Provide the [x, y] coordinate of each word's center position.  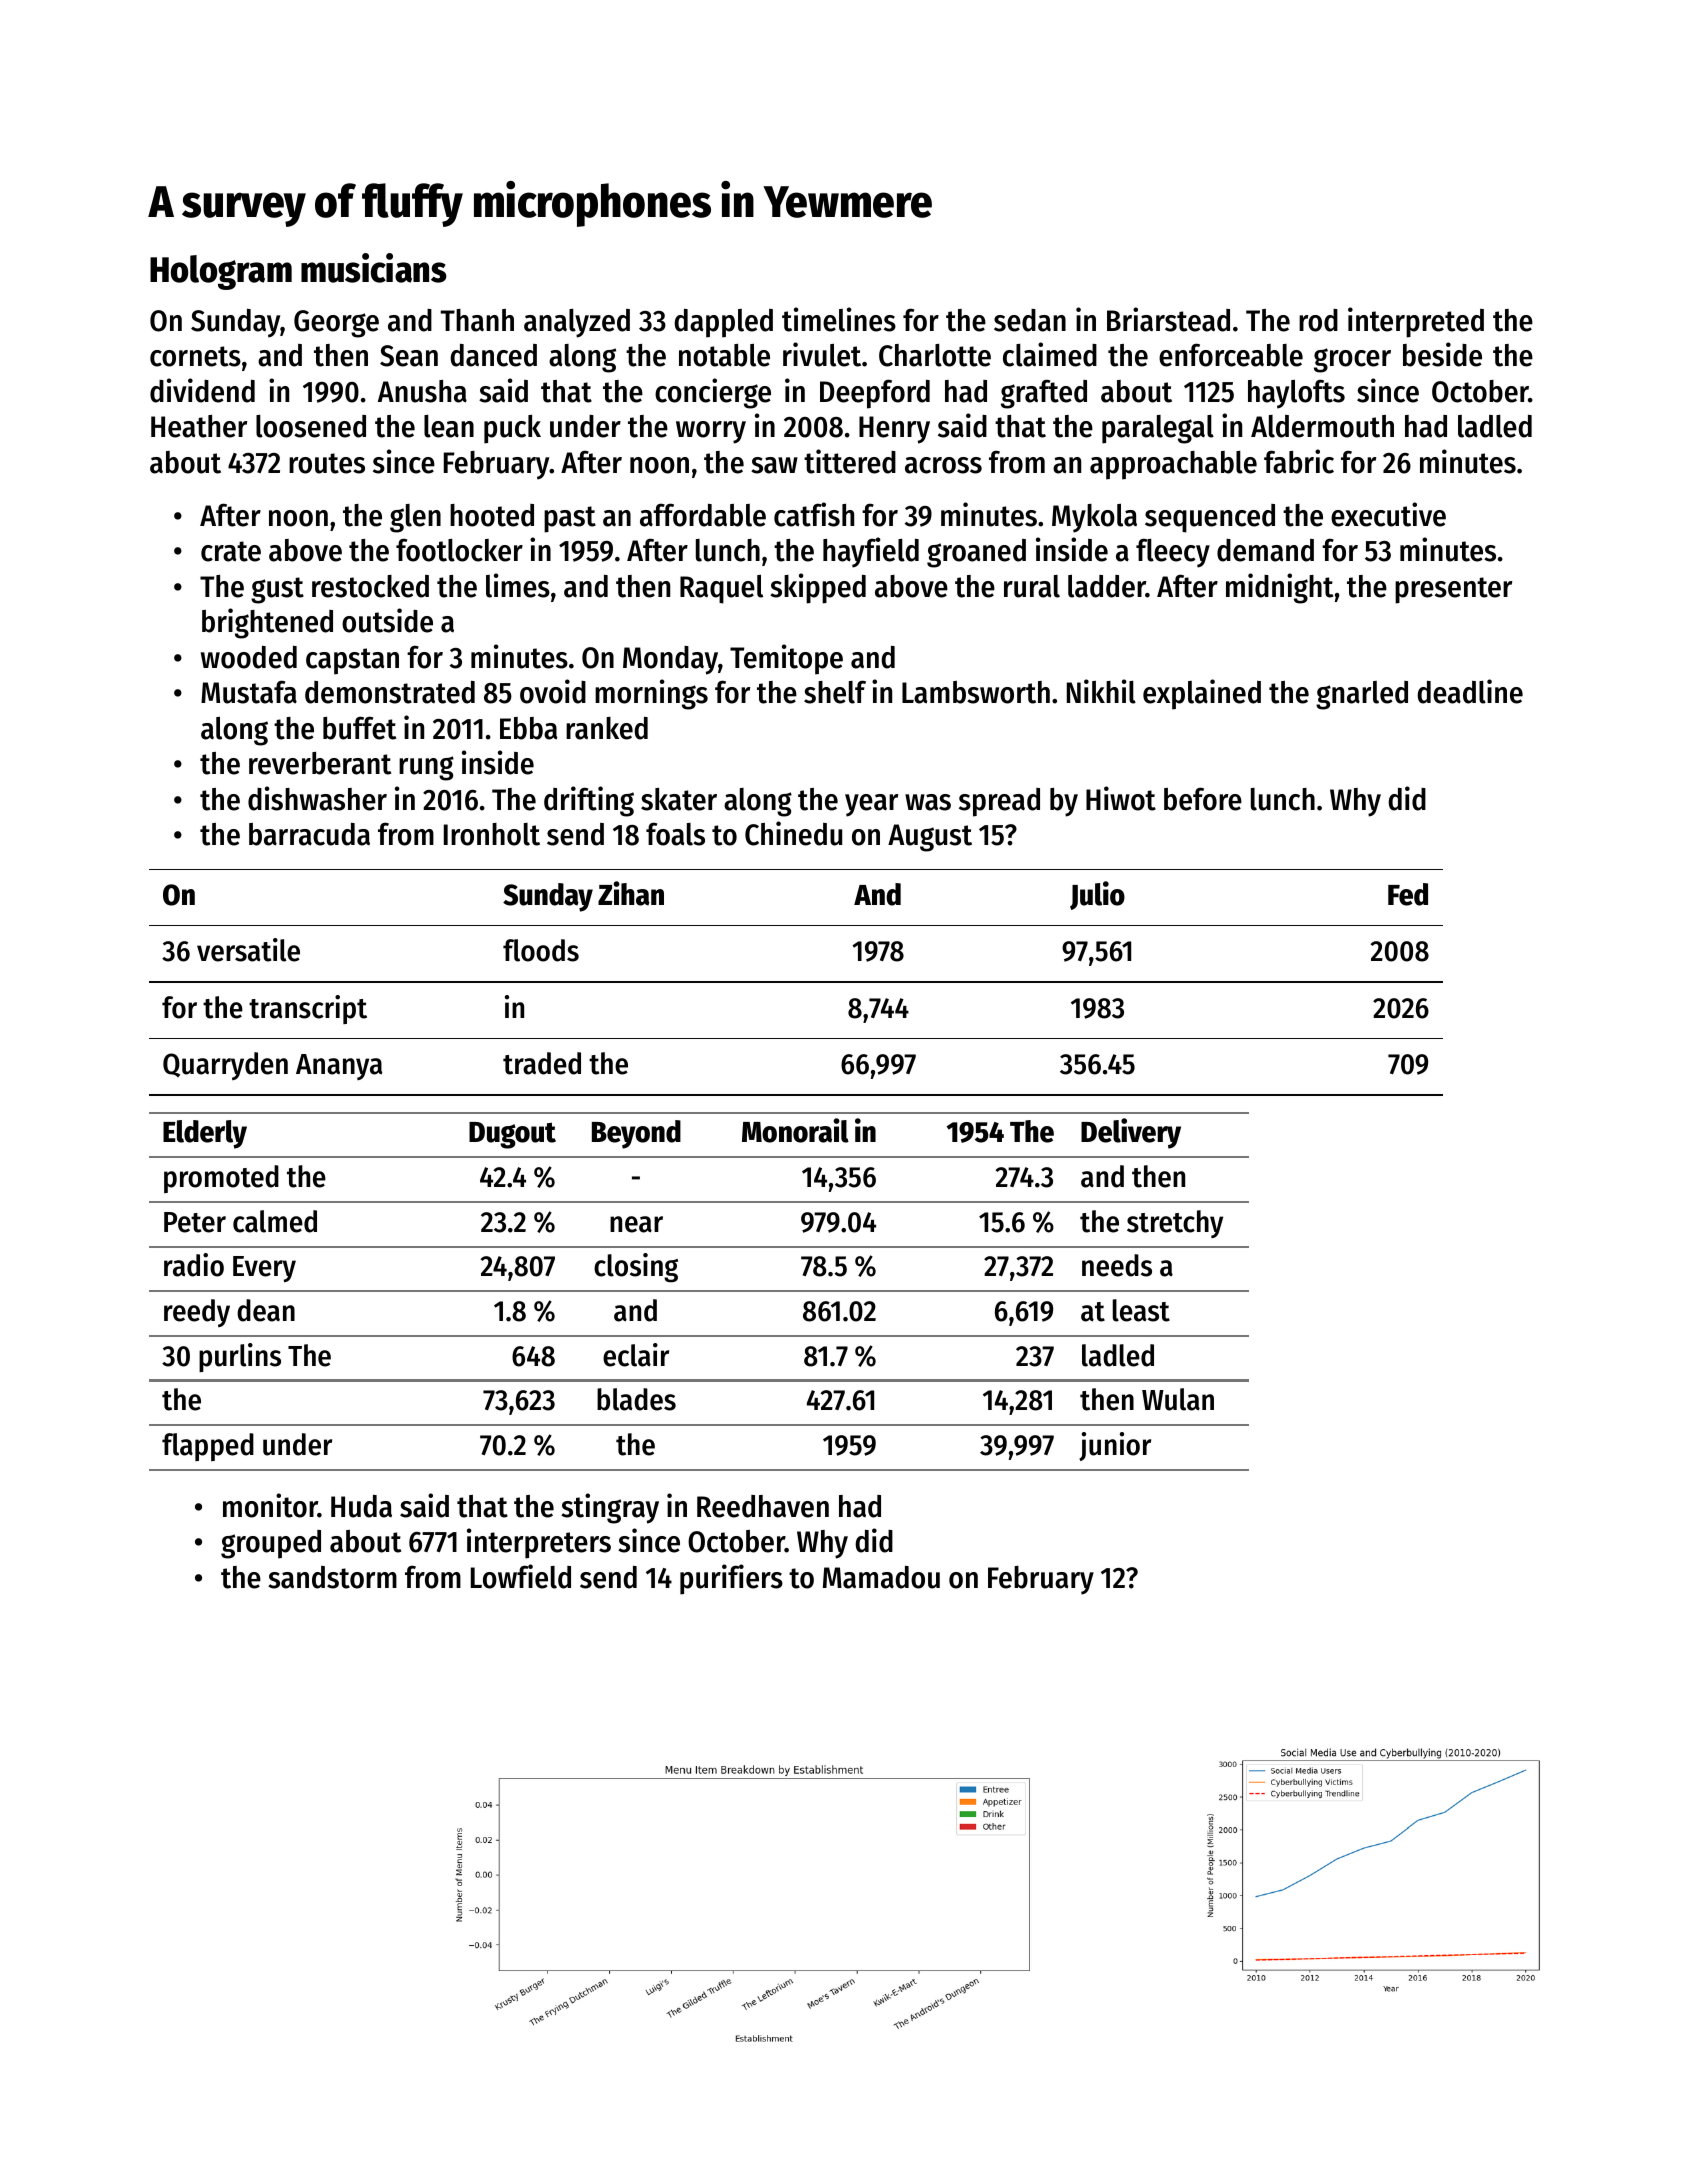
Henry [894, 430]
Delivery [1131, 1133]
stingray [610, 1508]
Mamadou [881, 1577]
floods [541, 950]
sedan [1030, 320]
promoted [221, 1179]
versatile [248, 950]
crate [231, 551]
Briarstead [1168, 319]
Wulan [1178, 1399]
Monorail [795, 1130]
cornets [195, 356]
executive [1388, 514]
